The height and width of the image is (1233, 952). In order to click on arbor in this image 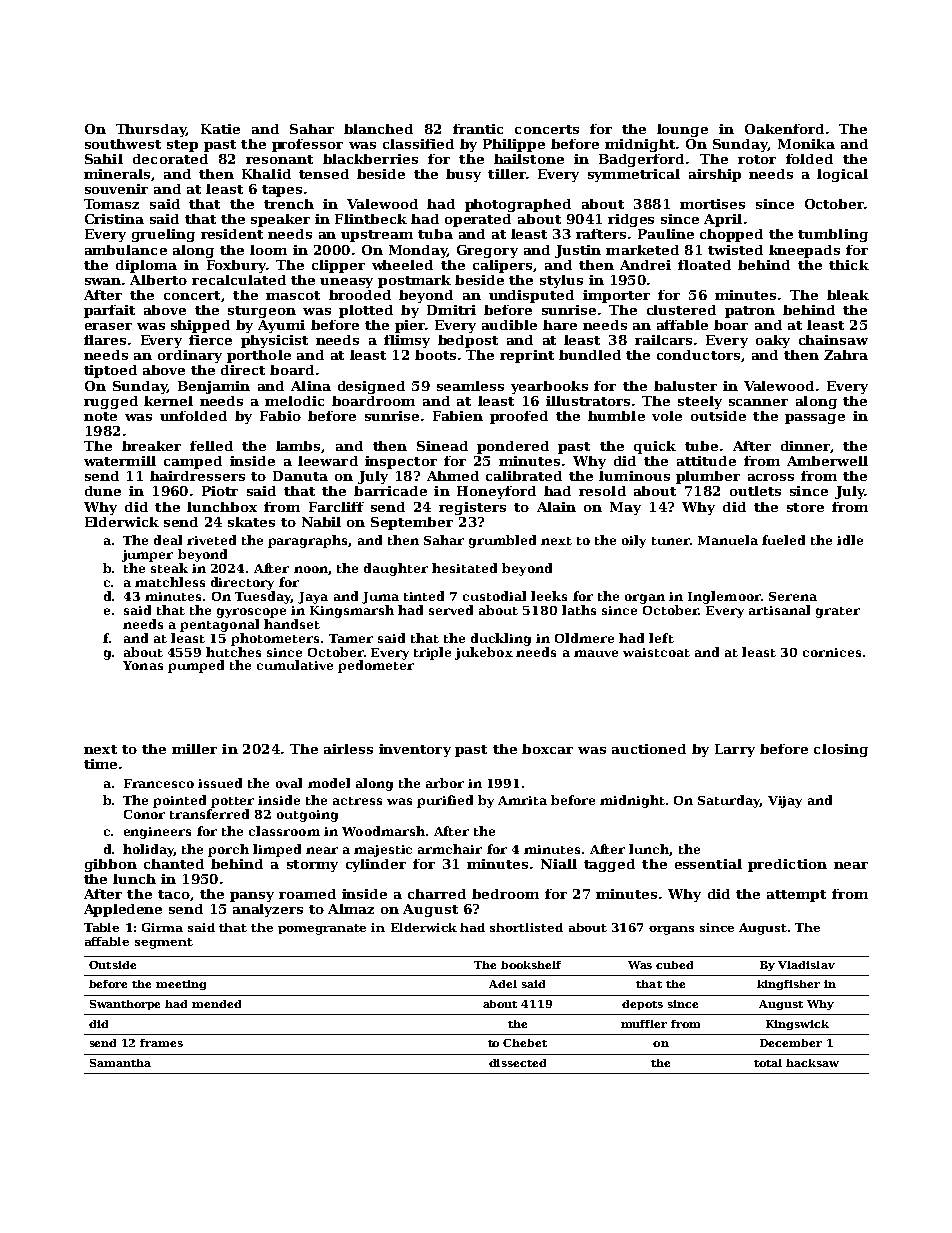, I will do `click(445, 783)`.
